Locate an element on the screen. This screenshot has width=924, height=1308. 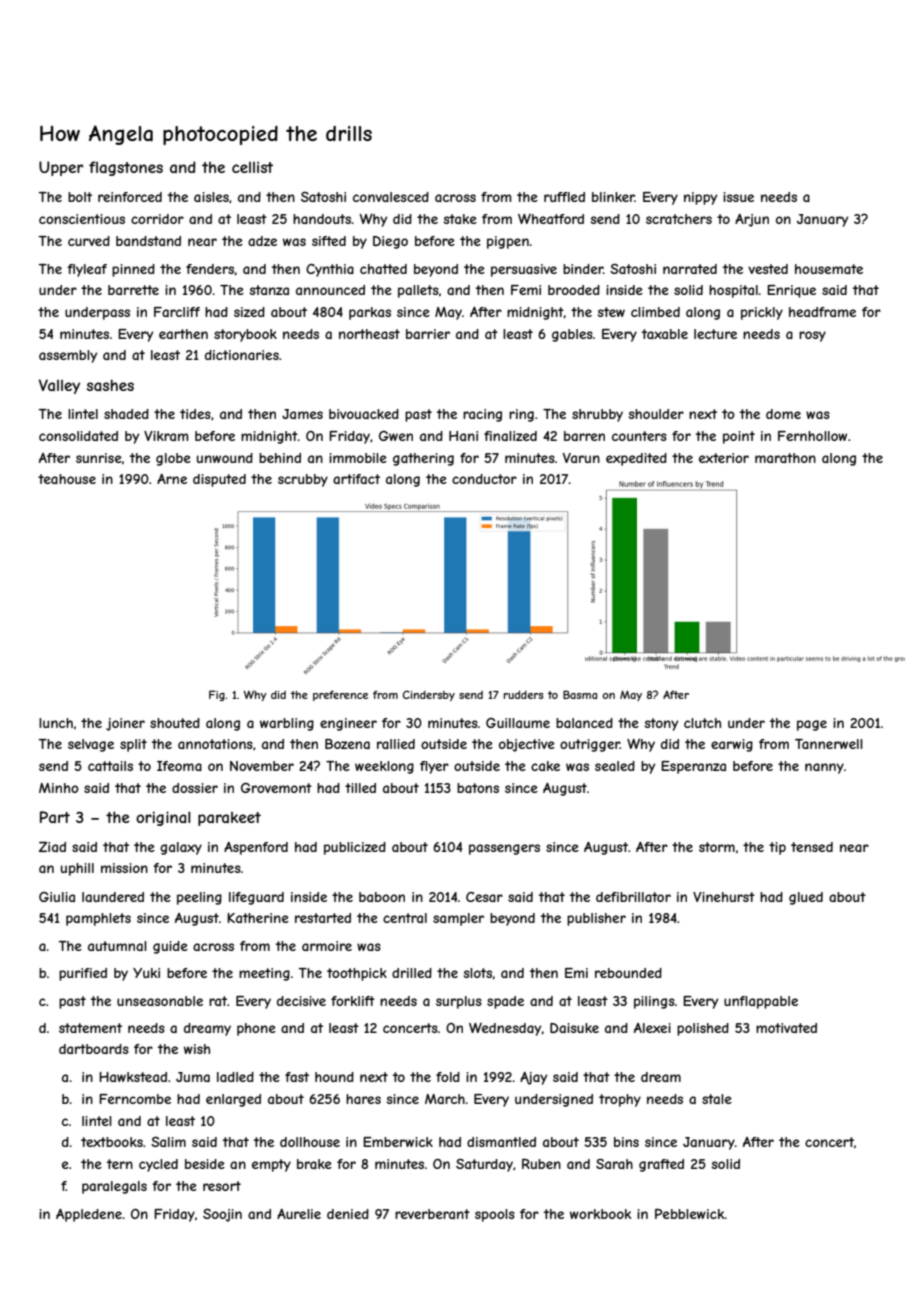
objective is located at coordinates (527, 745).
